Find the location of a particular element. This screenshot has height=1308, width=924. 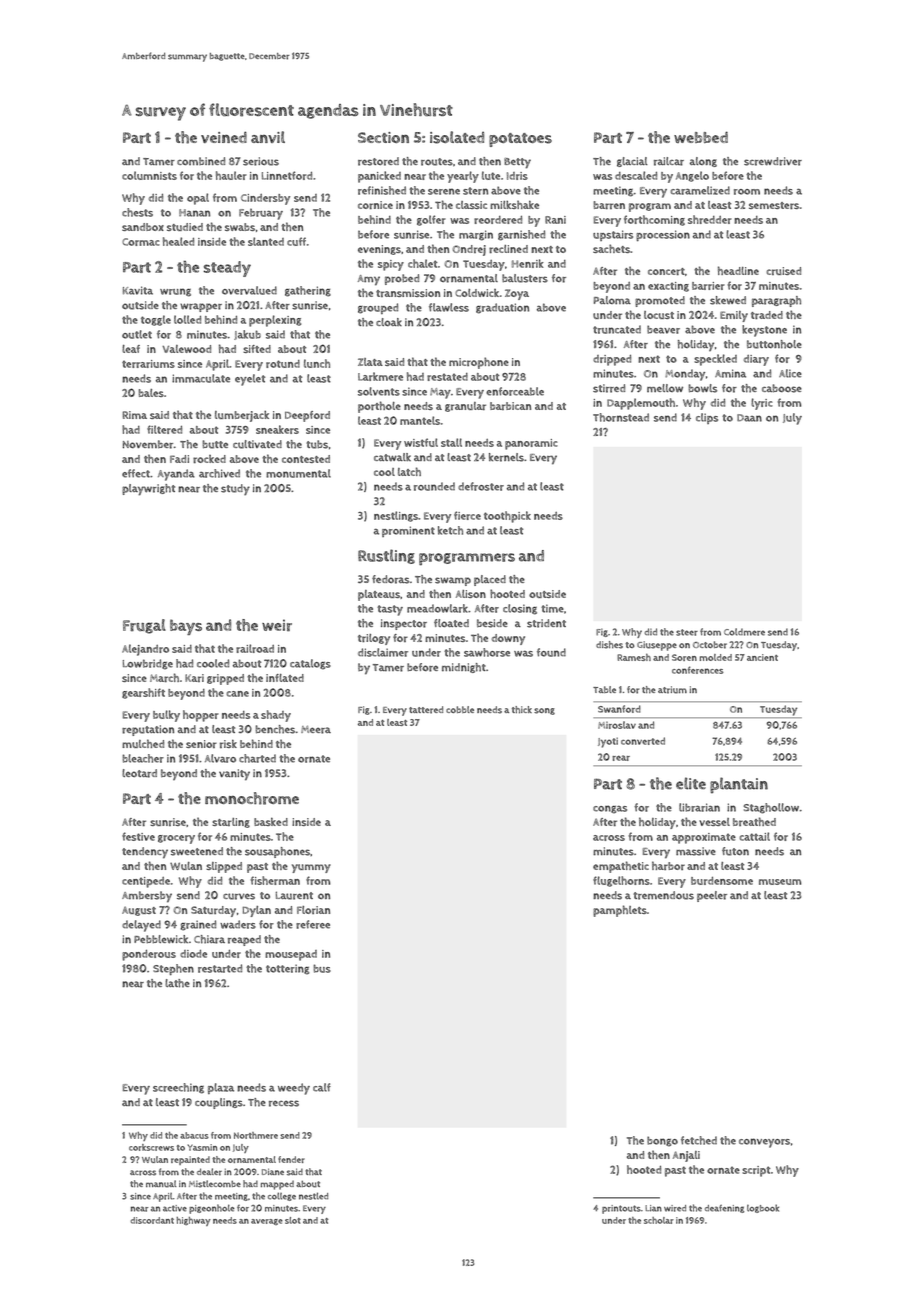

beside is located at coordinates (492, 623).
